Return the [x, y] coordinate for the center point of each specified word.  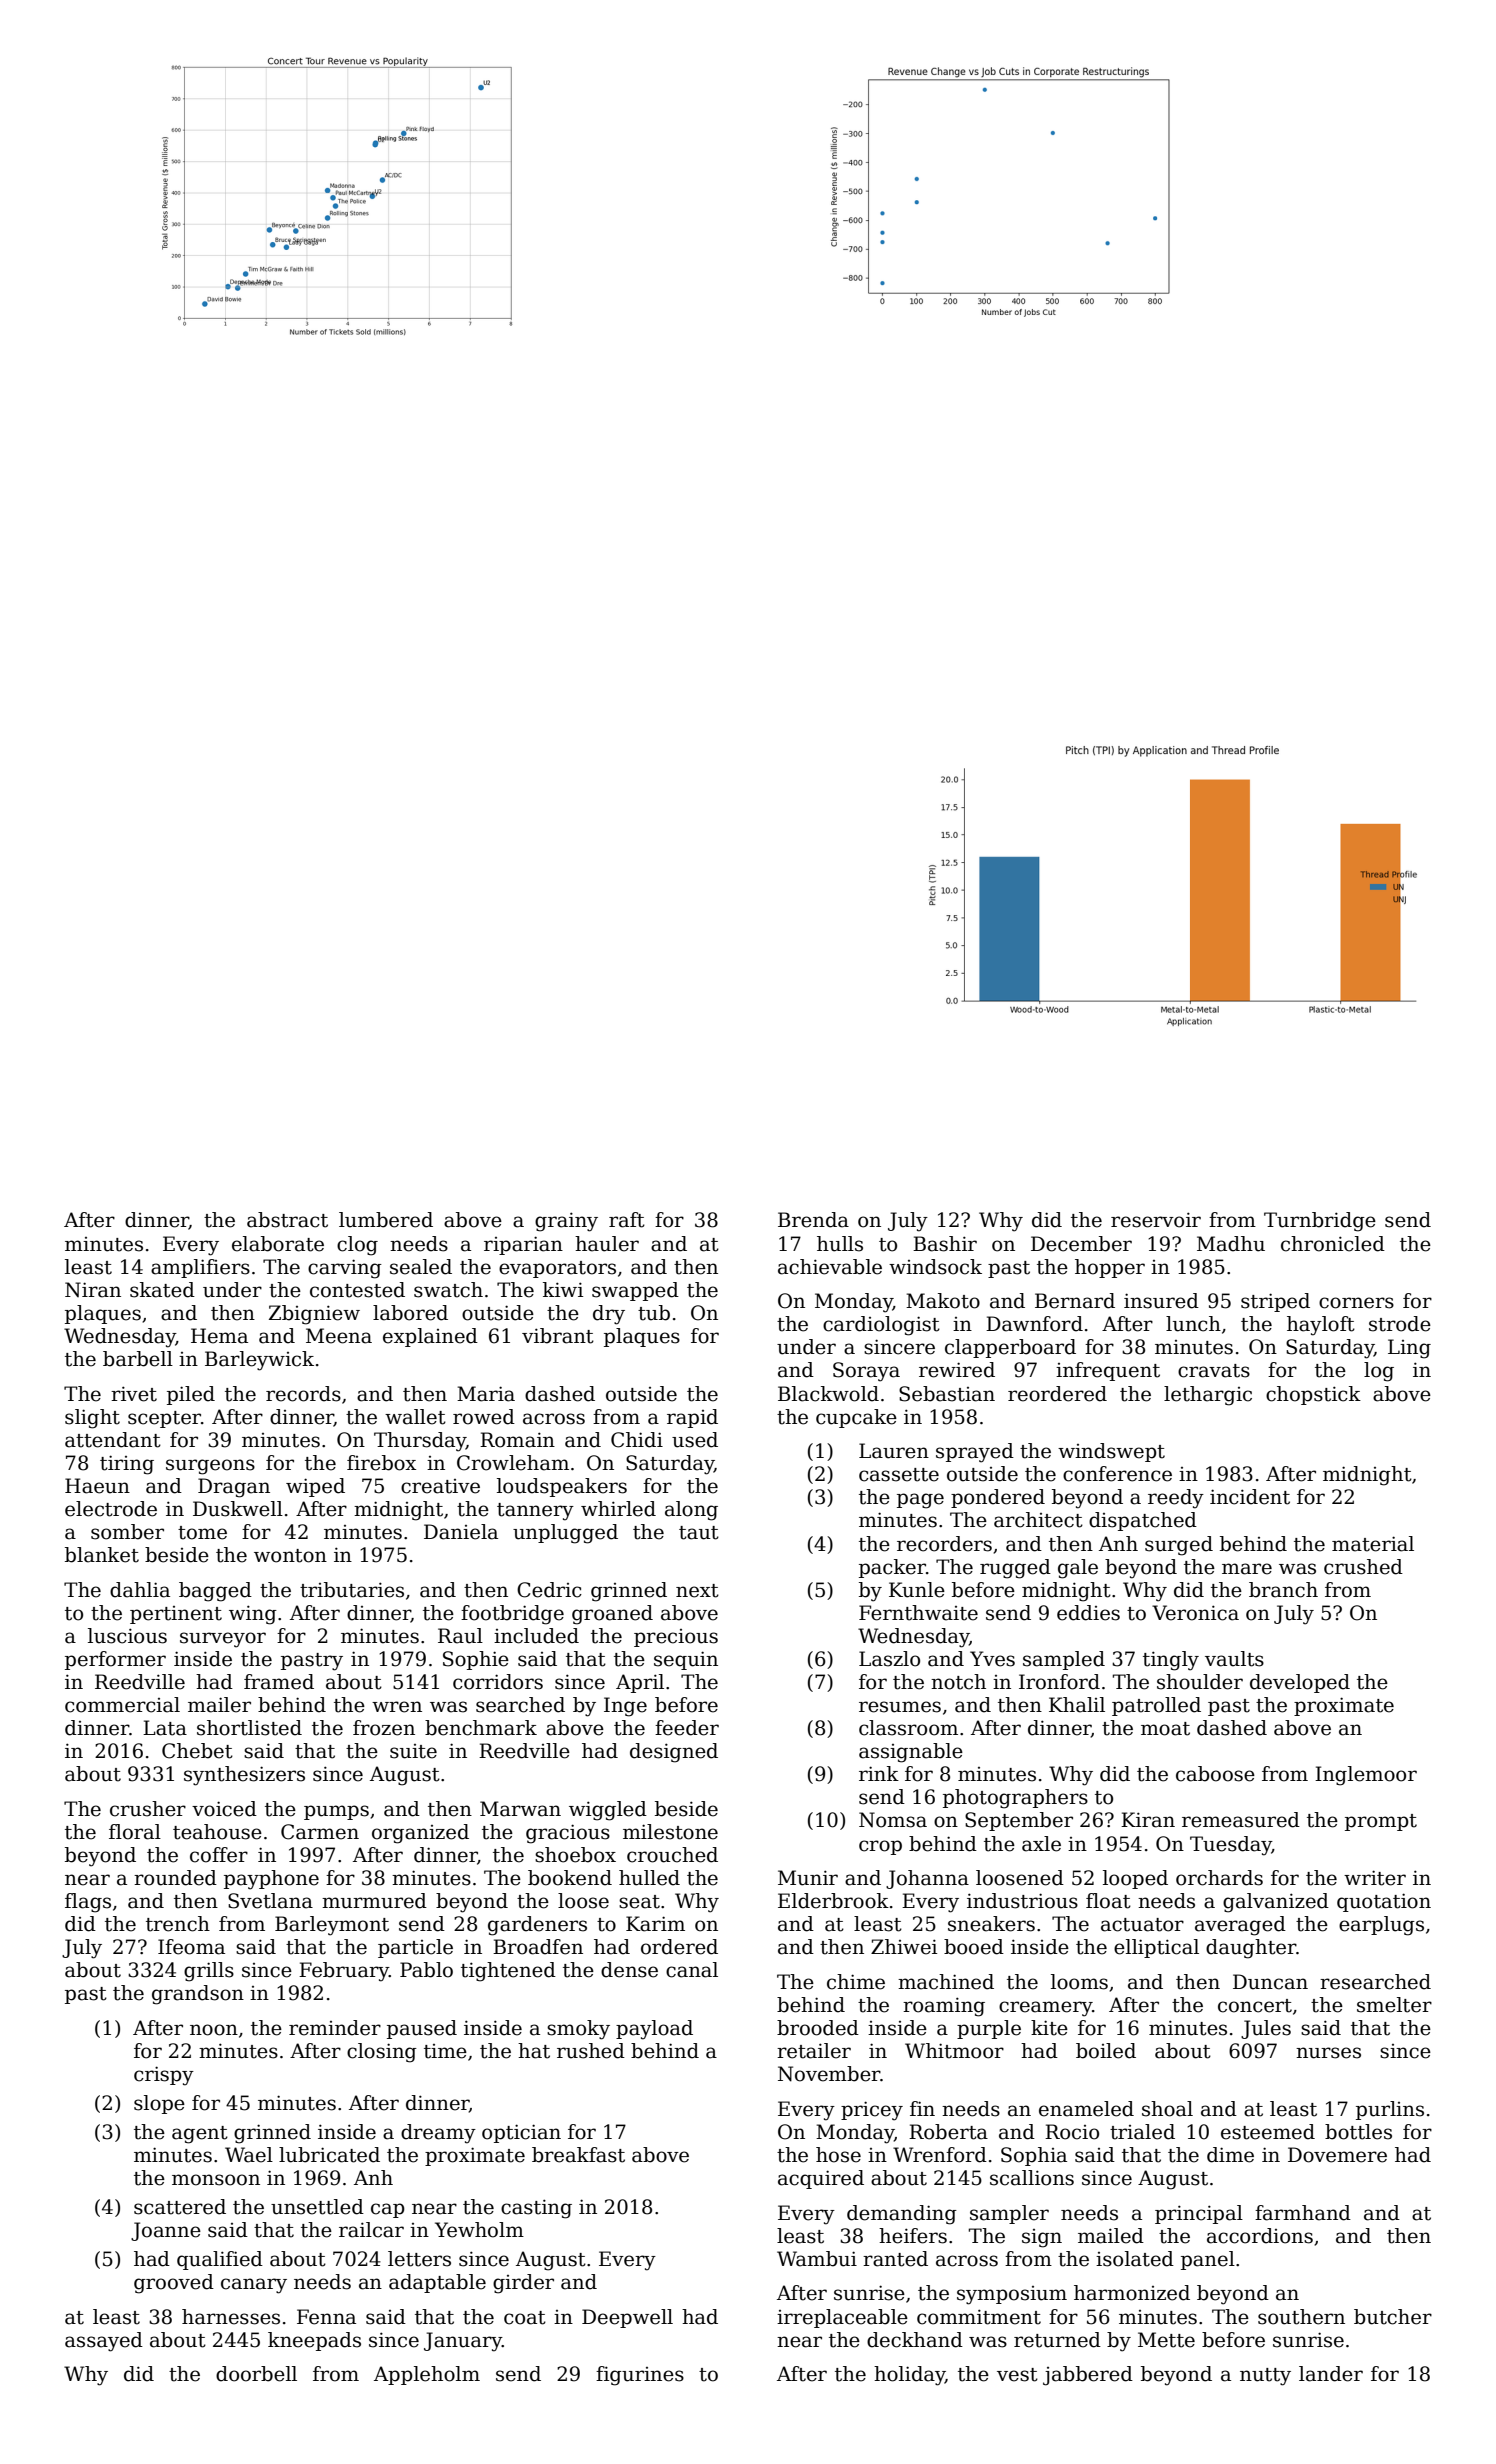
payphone [271, 1880]
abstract [287, 1220]
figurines [640, 2376]
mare [1247, 1569]
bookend [570, 1878]
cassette [899, 1475]
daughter [1251, 1949]
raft [627, 1220]
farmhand [1303, 2213]
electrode [111, 1509]
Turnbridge [1320, 1222]
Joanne [166, 2231]
